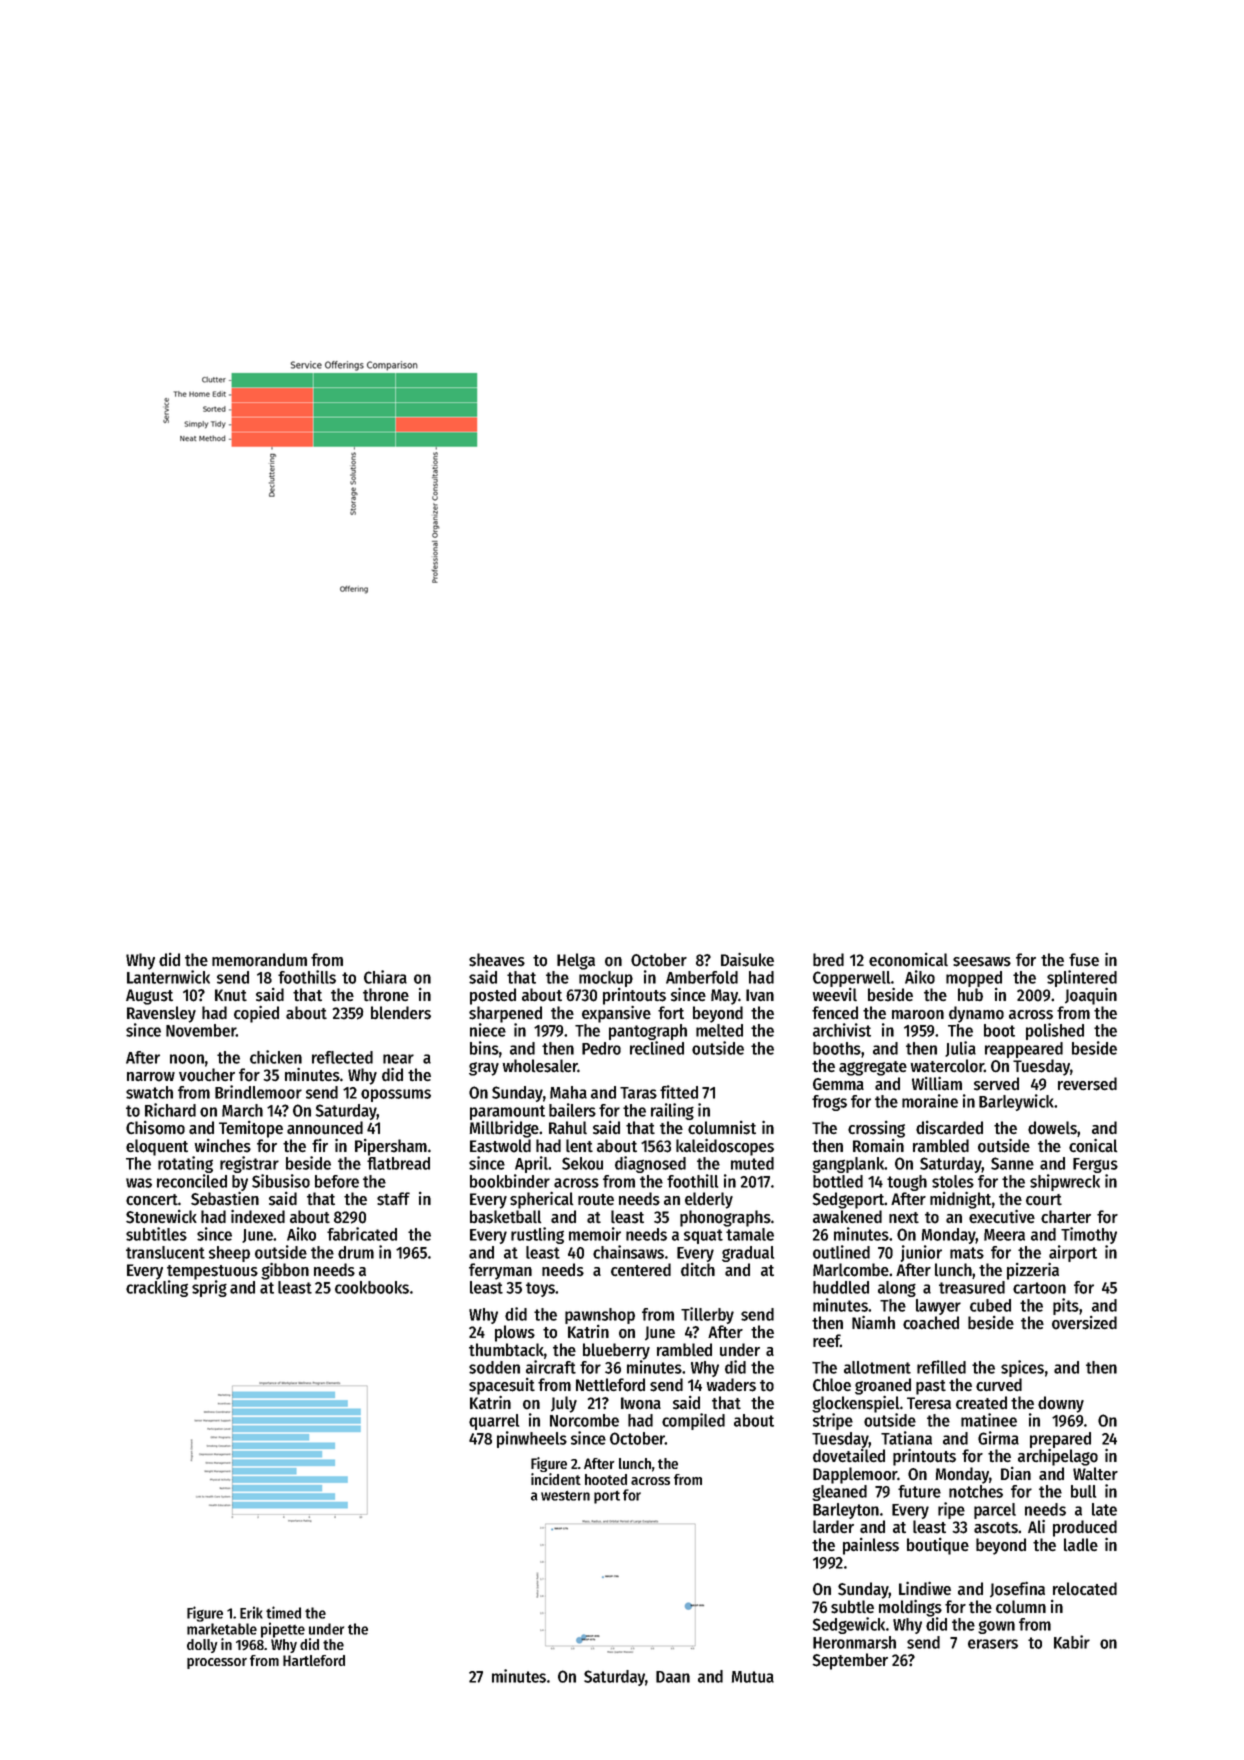 This page has height=1760, width=1244. I want to click on compiled, so click(693, 1421).
